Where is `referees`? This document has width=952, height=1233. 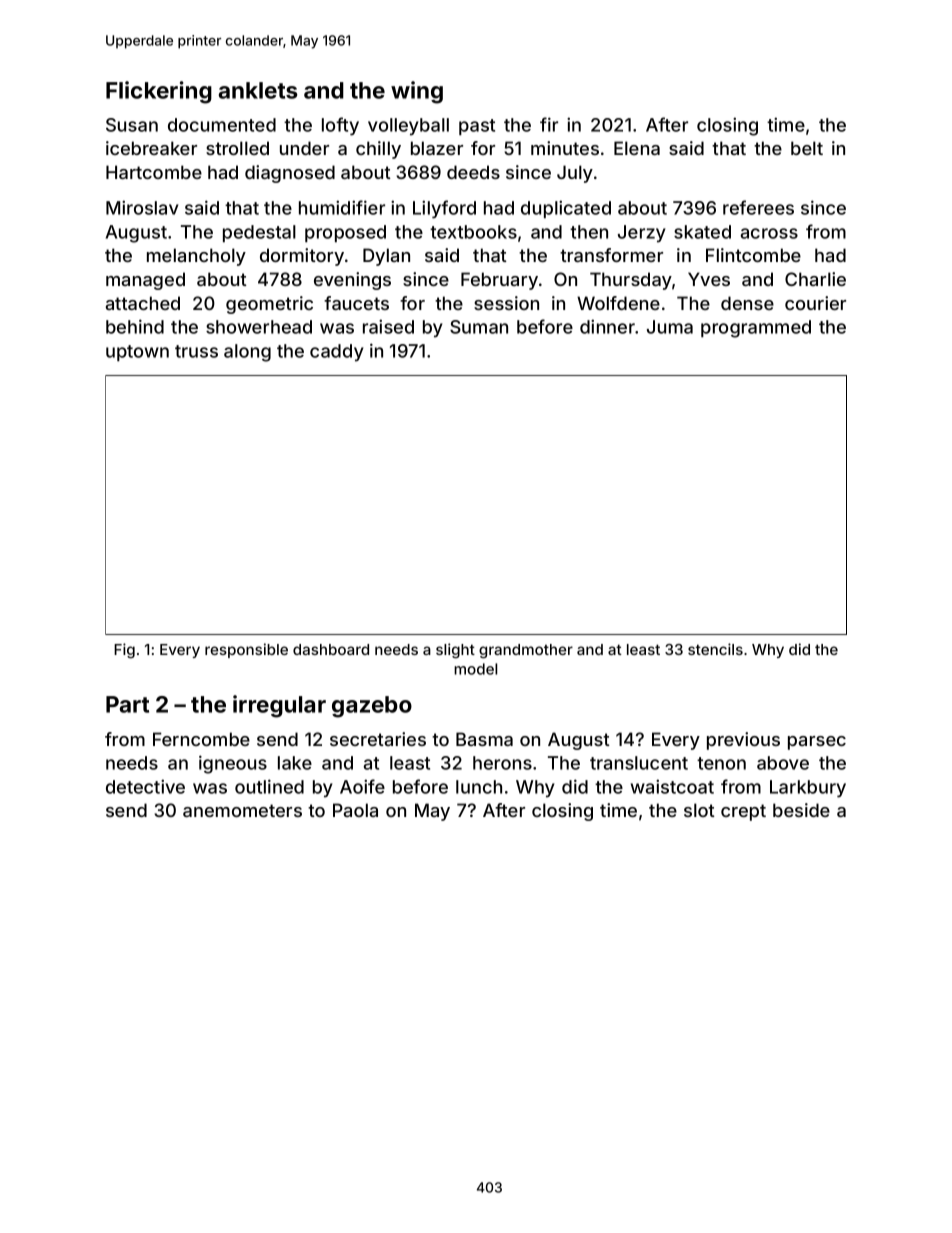 referees is located at coordinates (758, 207).
